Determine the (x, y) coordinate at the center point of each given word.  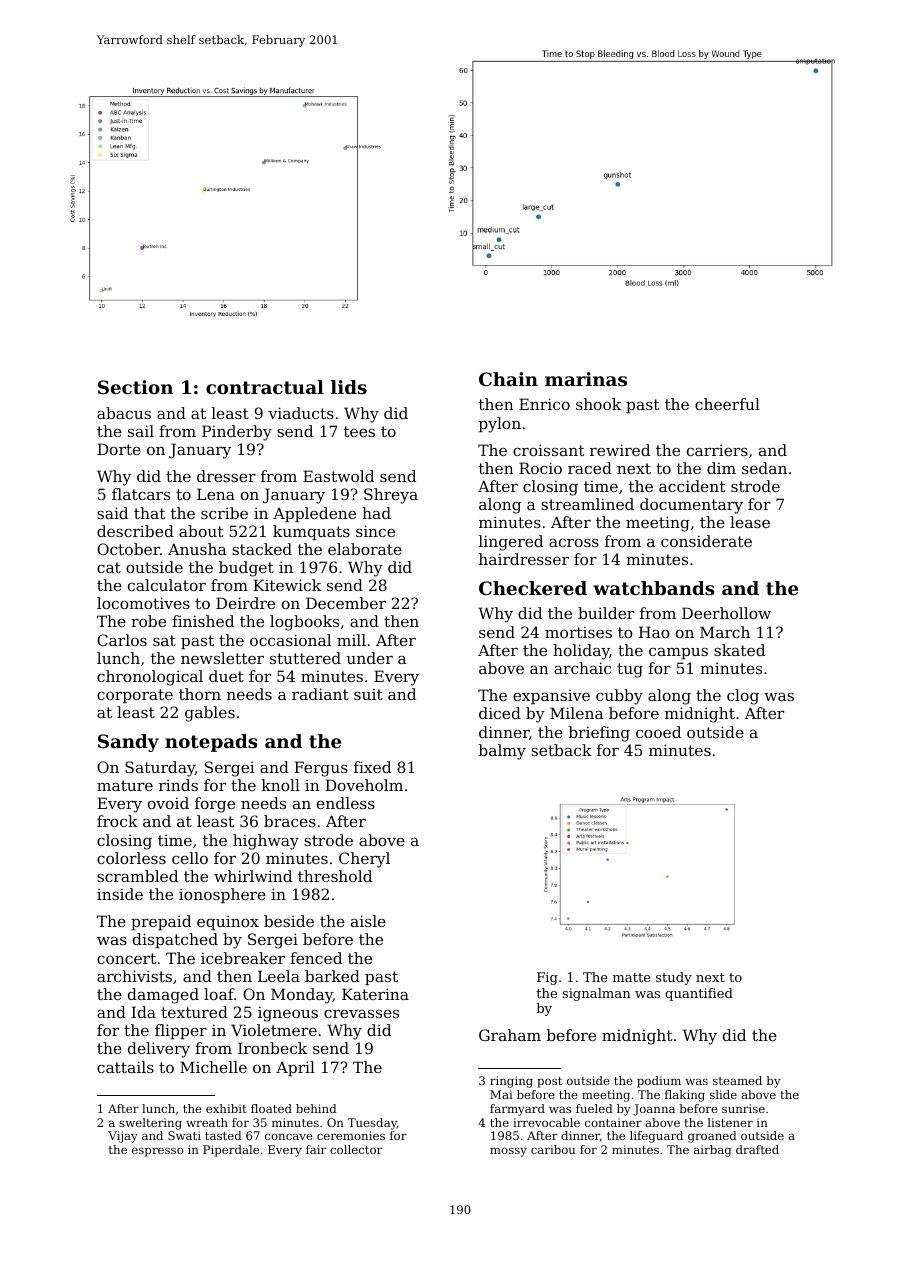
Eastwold (338, 476)
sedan (764, 468)
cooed (658, 732)
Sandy (128, 743)
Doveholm (364, 785)
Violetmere (274, 1030)
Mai (501, 1094)
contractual (265, 387)
